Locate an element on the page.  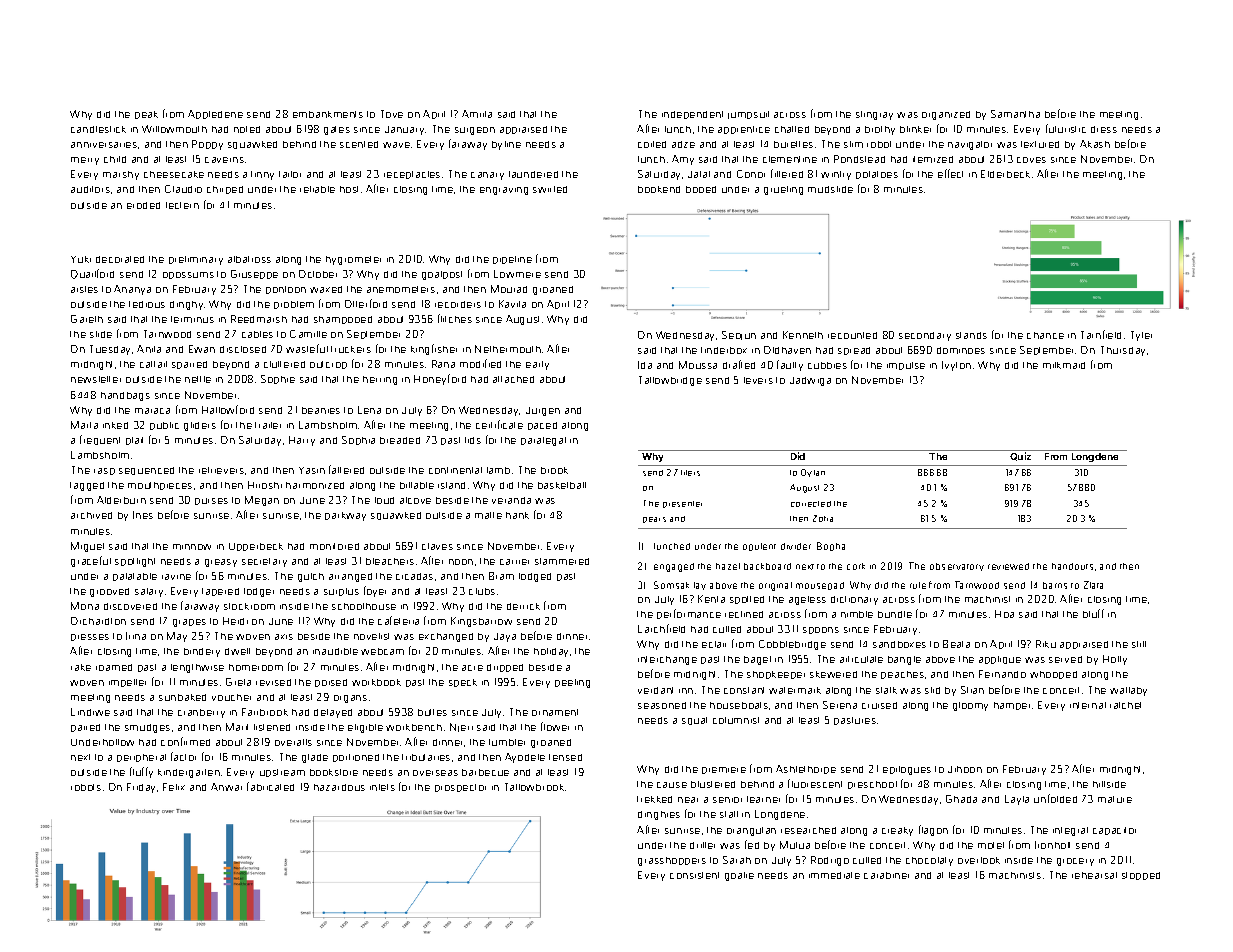
engaged is located at coordinates (674, 567).
